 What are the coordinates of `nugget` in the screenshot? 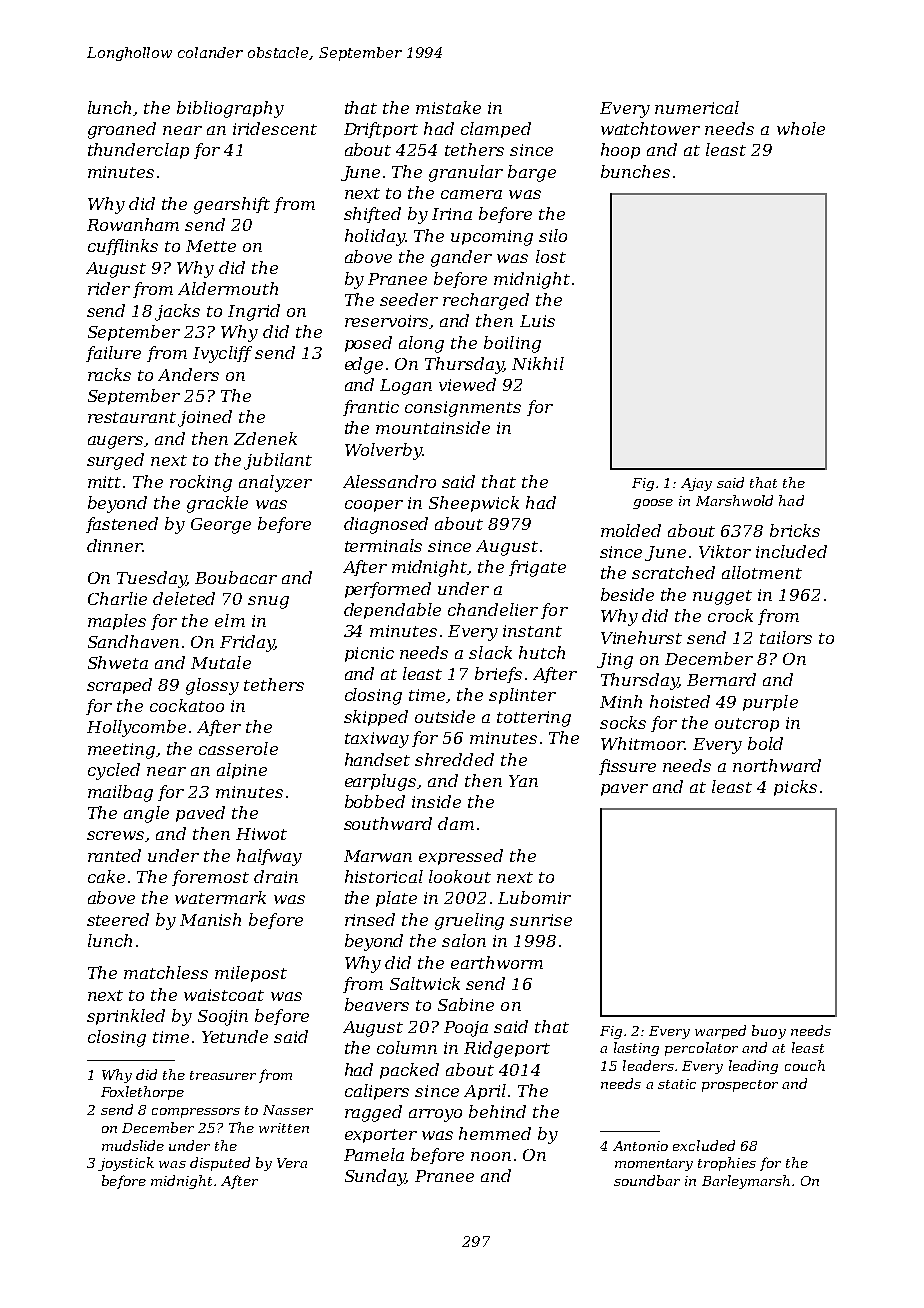 It's located at (722, 597).
